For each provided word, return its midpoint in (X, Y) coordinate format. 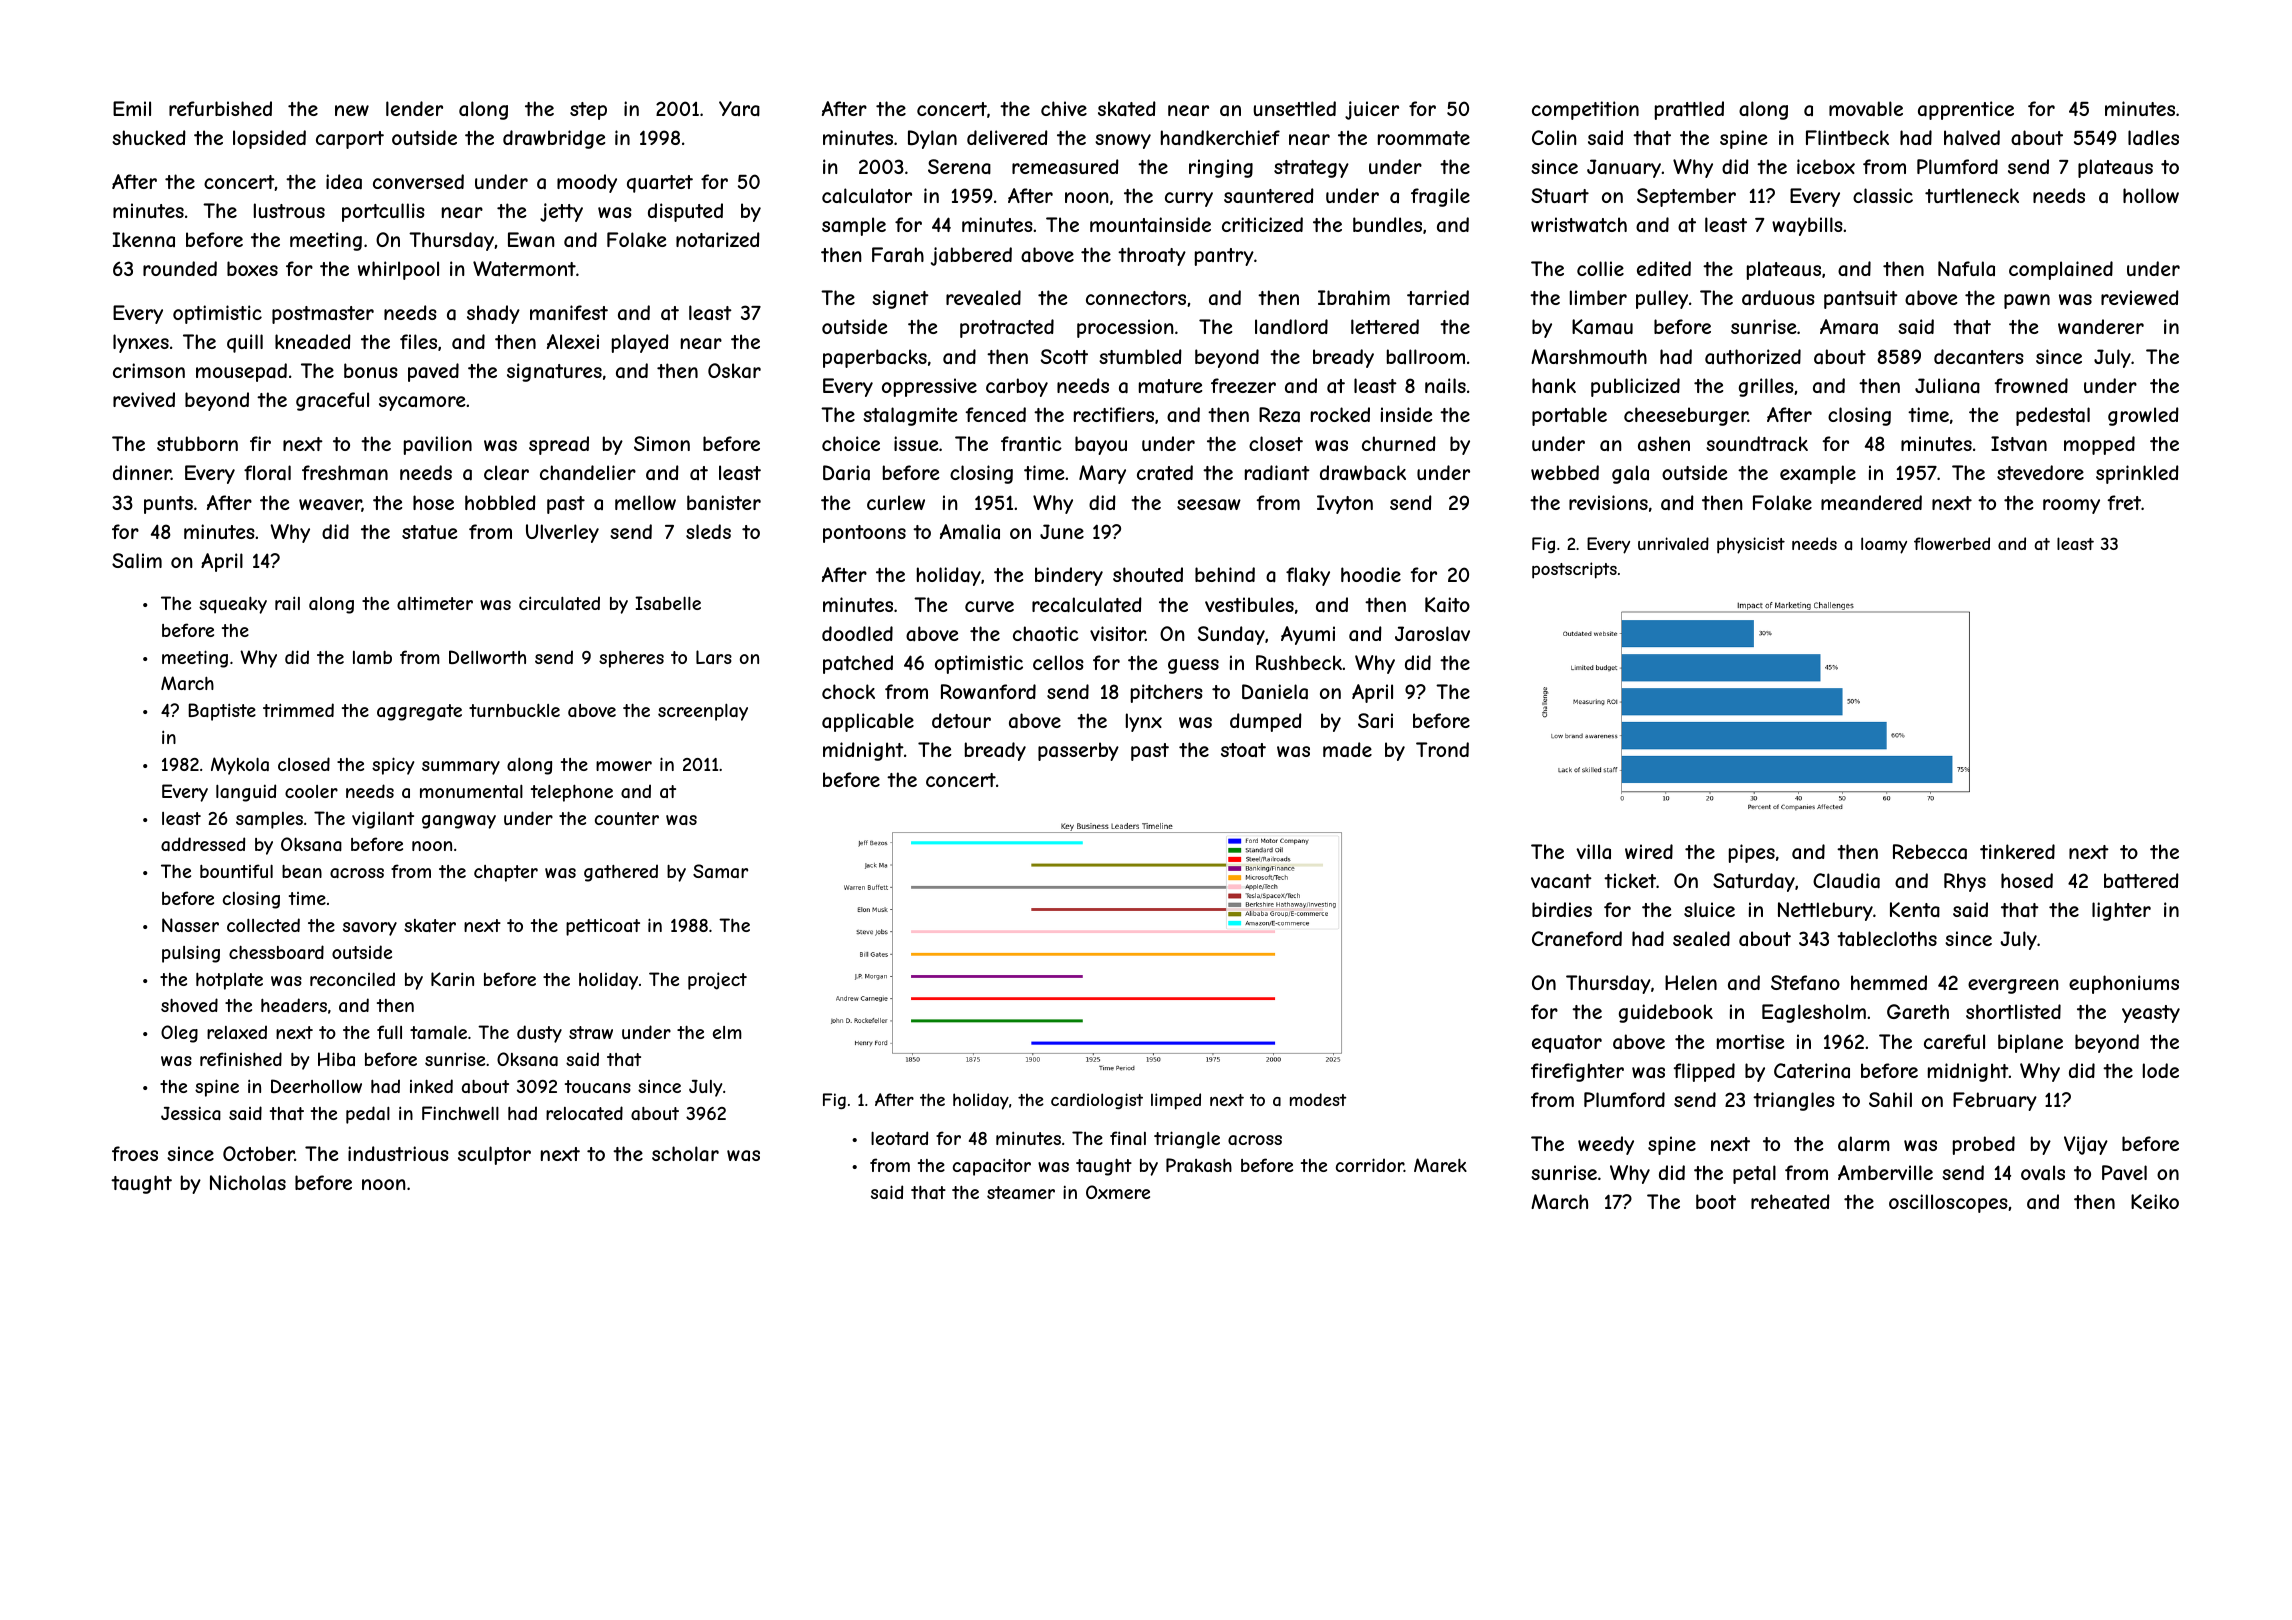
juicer (1372, 110)
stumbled (1140, 356)
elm (727, 1032)
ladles (2153, 138)
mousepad (241, 372)
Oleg (179, 1034)
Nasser (190, 925)
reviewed (2140, 297)
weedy (1606, 1145)
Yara (739, 109)
